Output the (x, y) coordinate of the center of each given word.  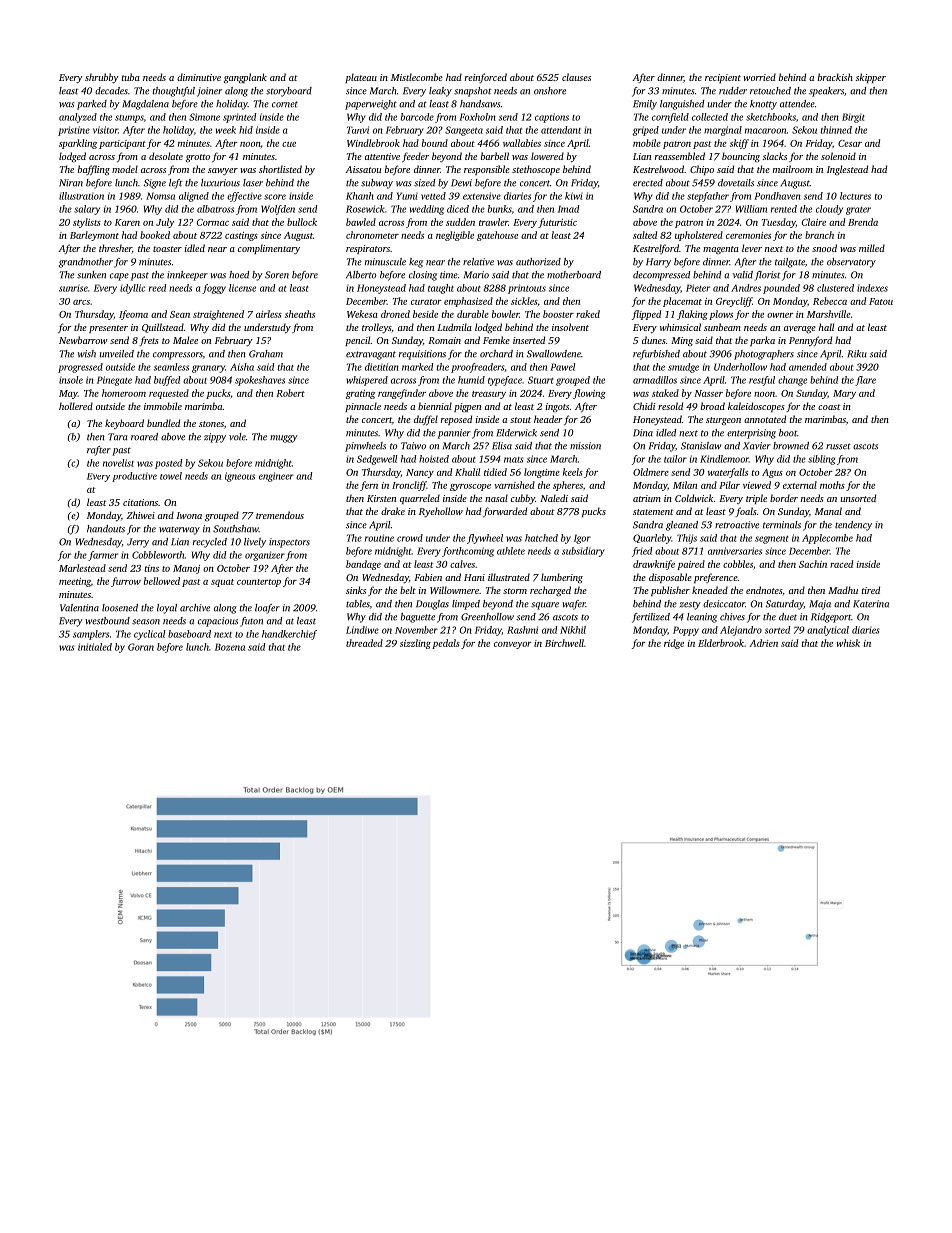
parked (92, 105)
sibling (821, 460)
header (548, 419)
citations (140, 502)
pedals (446, 644)
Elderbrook (721, 643)
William (751, 209)
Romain (444, 340)
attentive (382, 156)
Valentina (79, 608)
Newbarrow (83, 340)
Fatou (881, 301)
